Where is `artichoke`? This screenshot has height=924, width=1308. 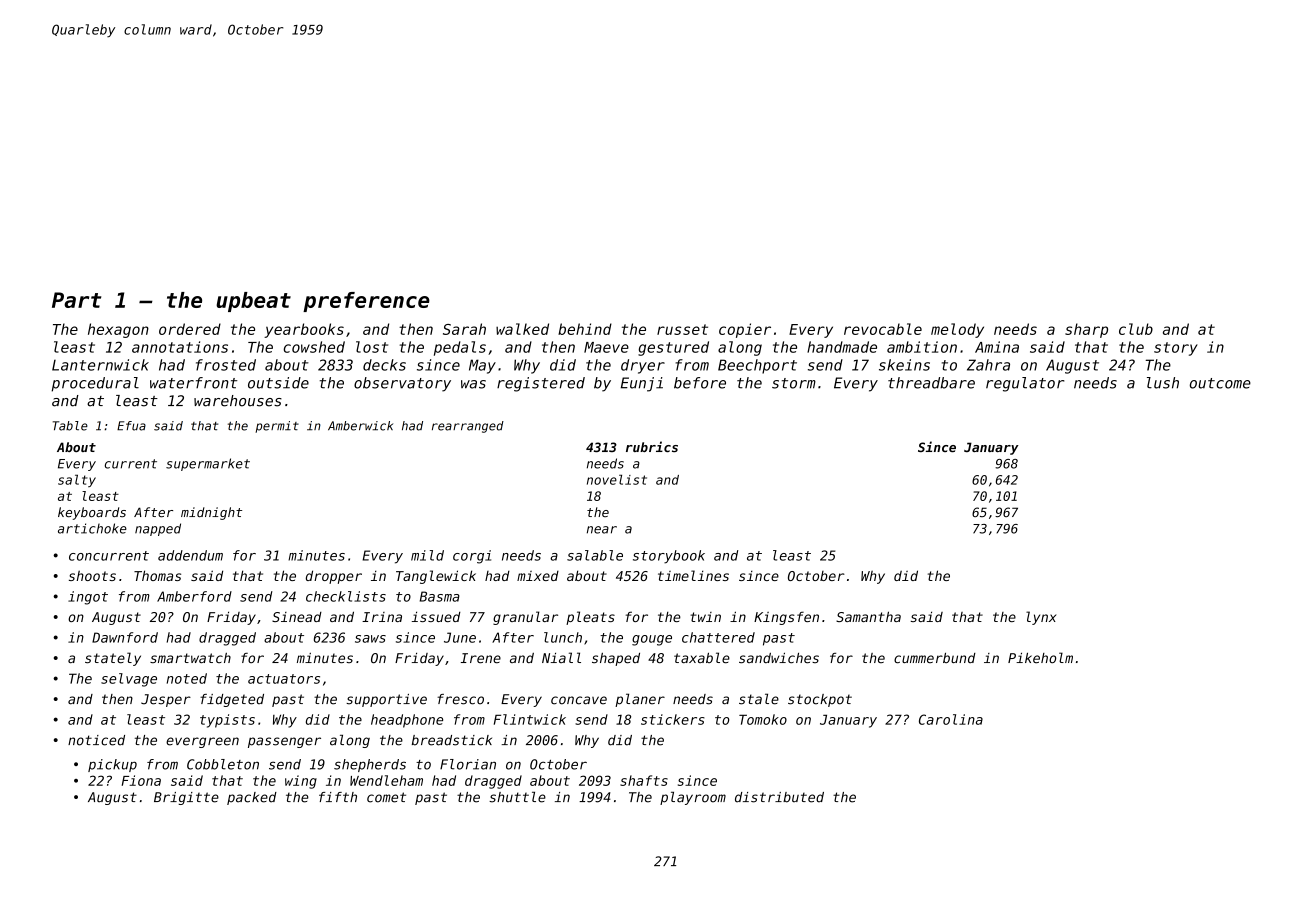
artichoke is located at coordinates (92, 528).
